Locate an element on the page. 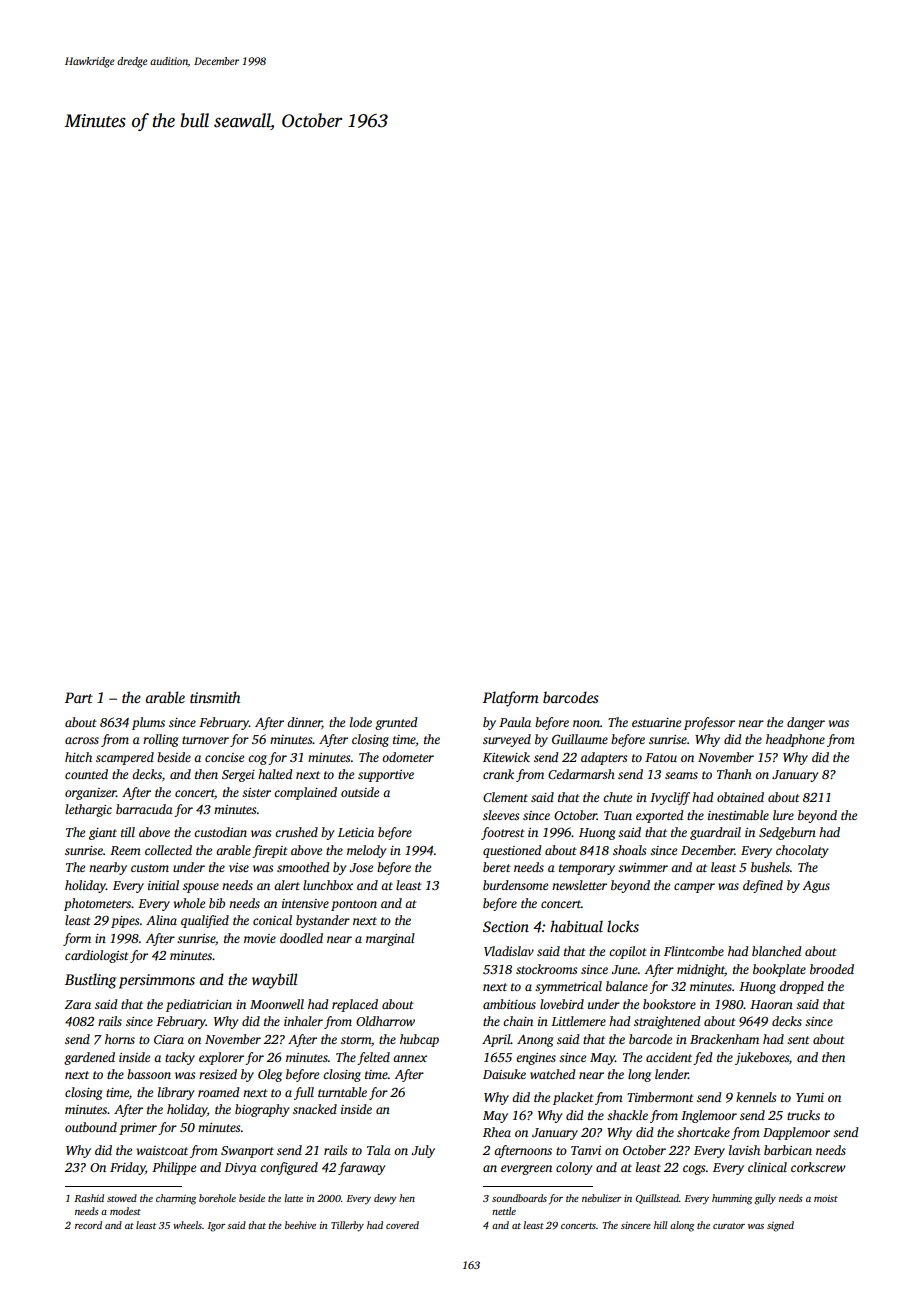 Image resolution: width=924 pixels, height=1308 pixels. stowed is located at coordinates (122, 1198).
